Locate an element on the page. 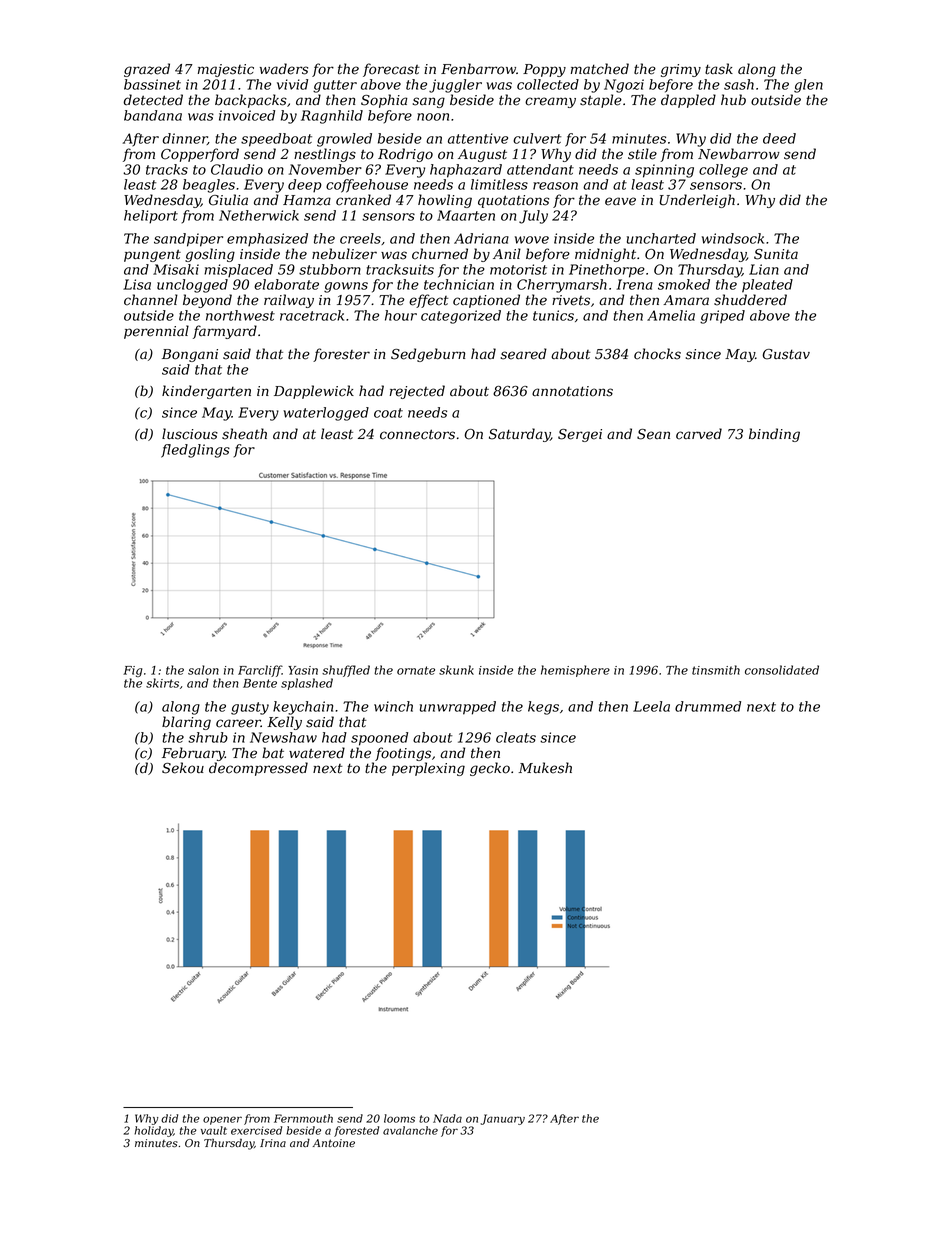 The image size is (952, 1233). grazed is located at coordinates (147, 70).
